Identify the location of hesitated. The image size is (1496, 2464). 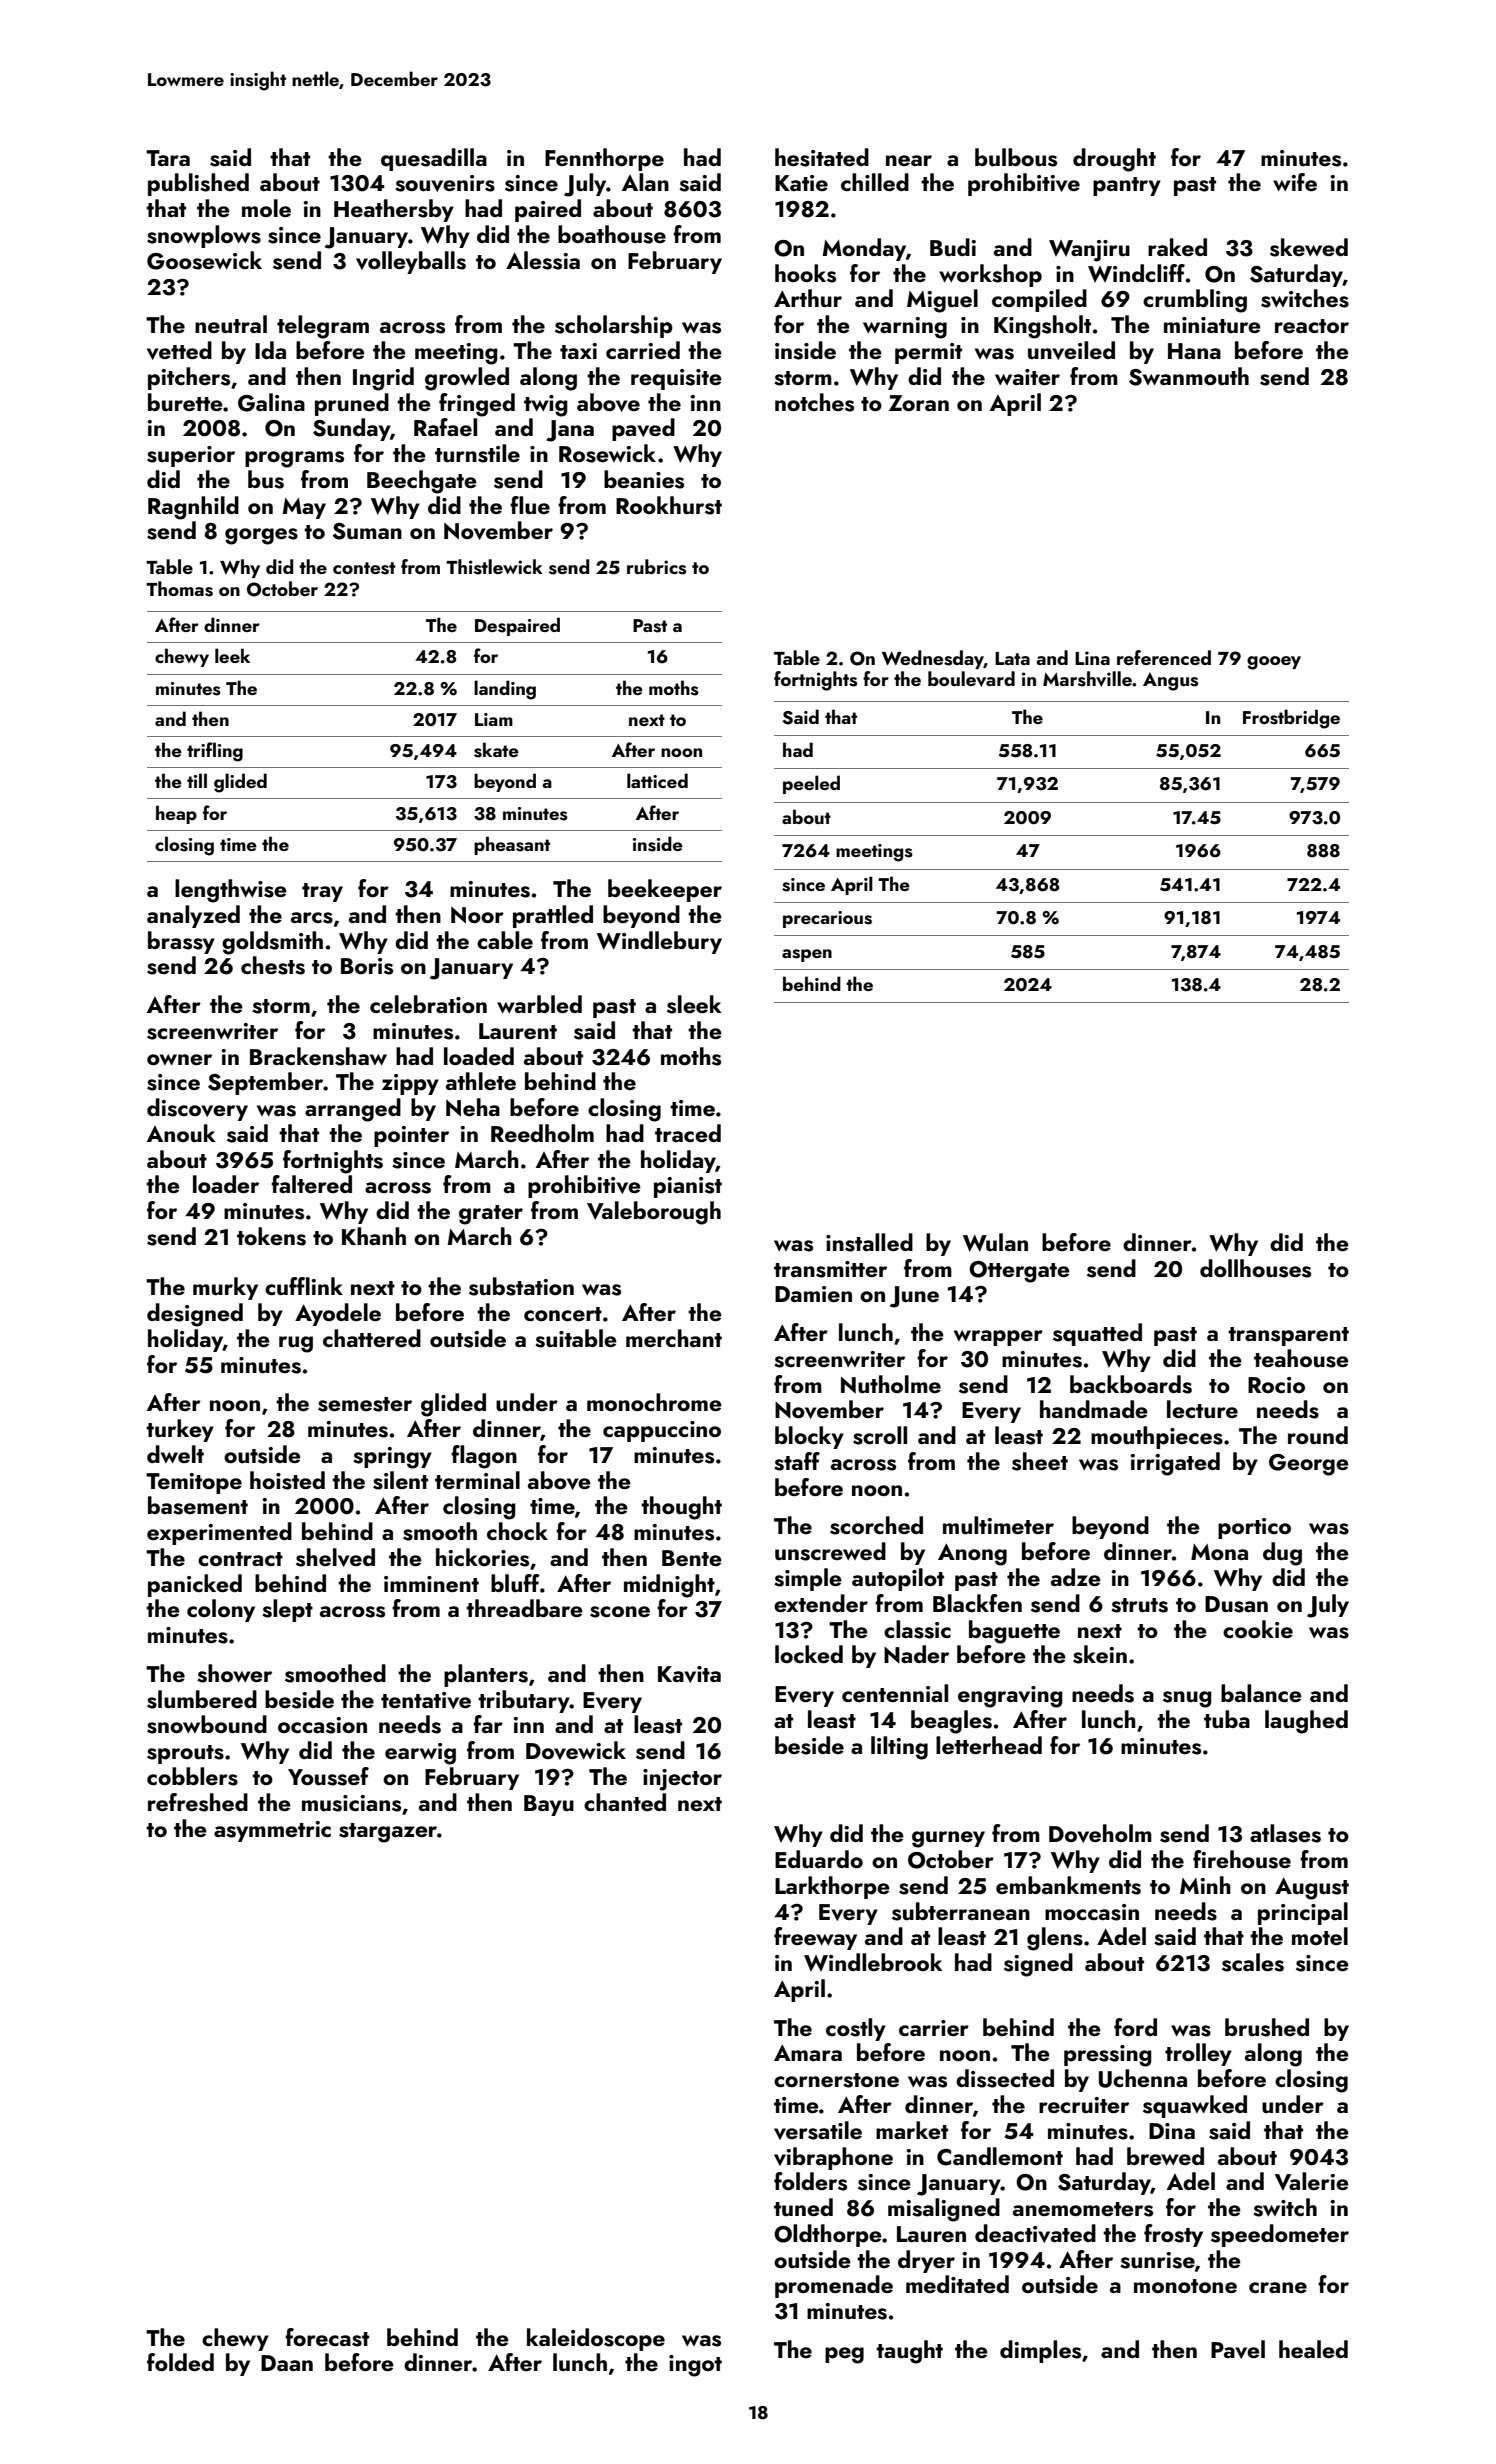
(822, 157).
